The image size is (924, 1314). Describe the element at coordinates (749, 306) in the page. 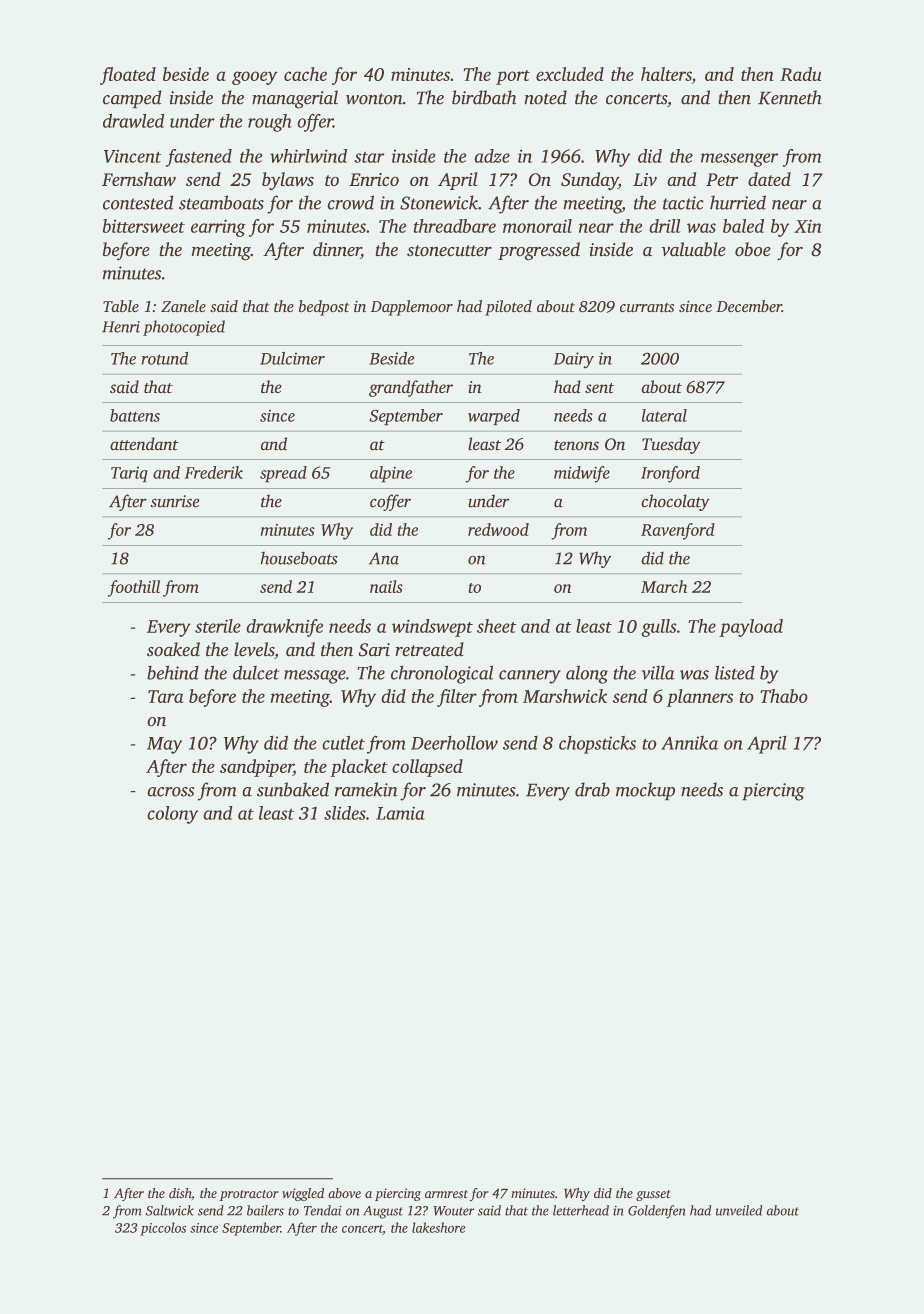

I see `December` at that location.
